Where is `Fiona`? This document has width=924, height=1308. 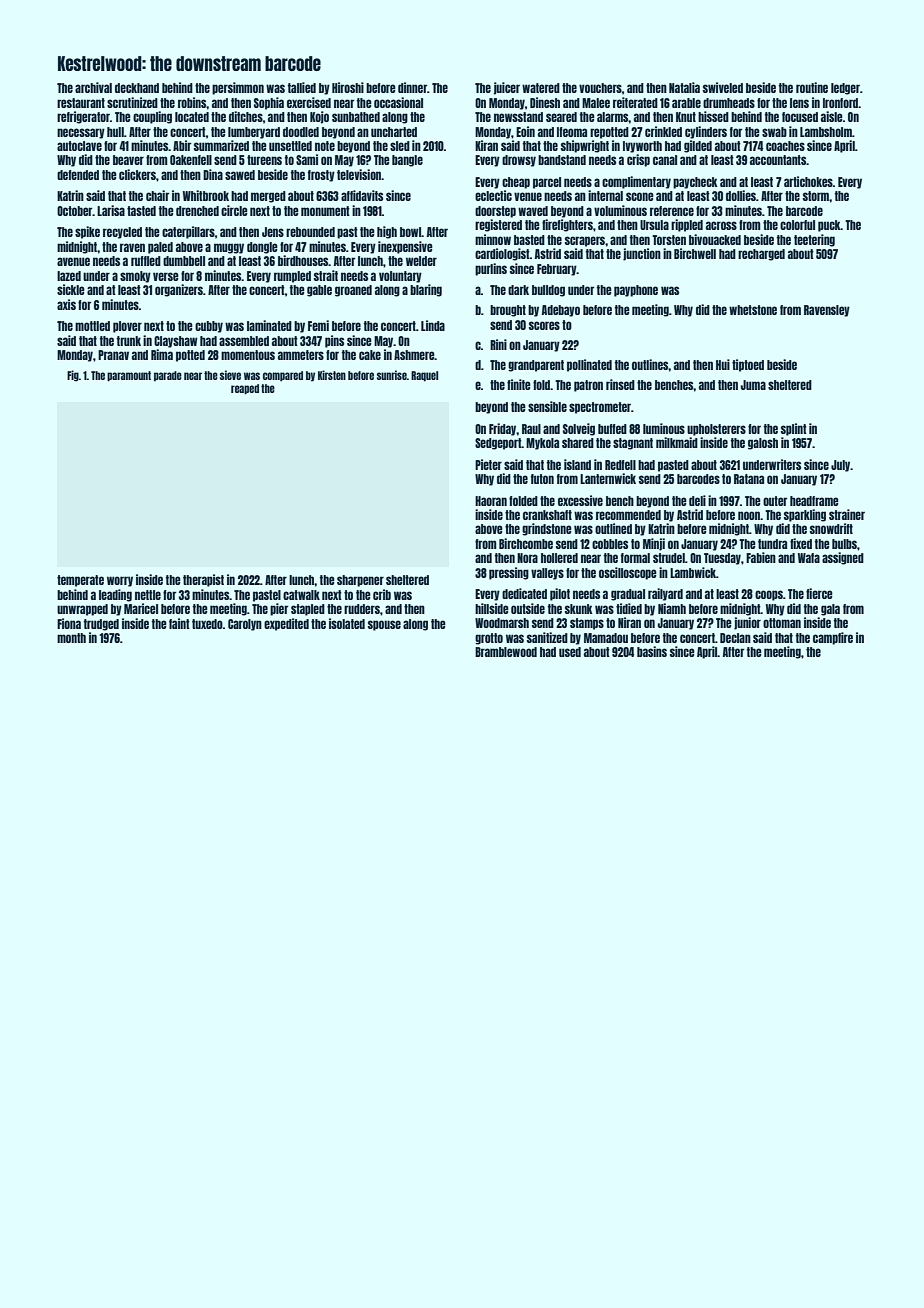 Fiona is located at coordinates (69, 623).
